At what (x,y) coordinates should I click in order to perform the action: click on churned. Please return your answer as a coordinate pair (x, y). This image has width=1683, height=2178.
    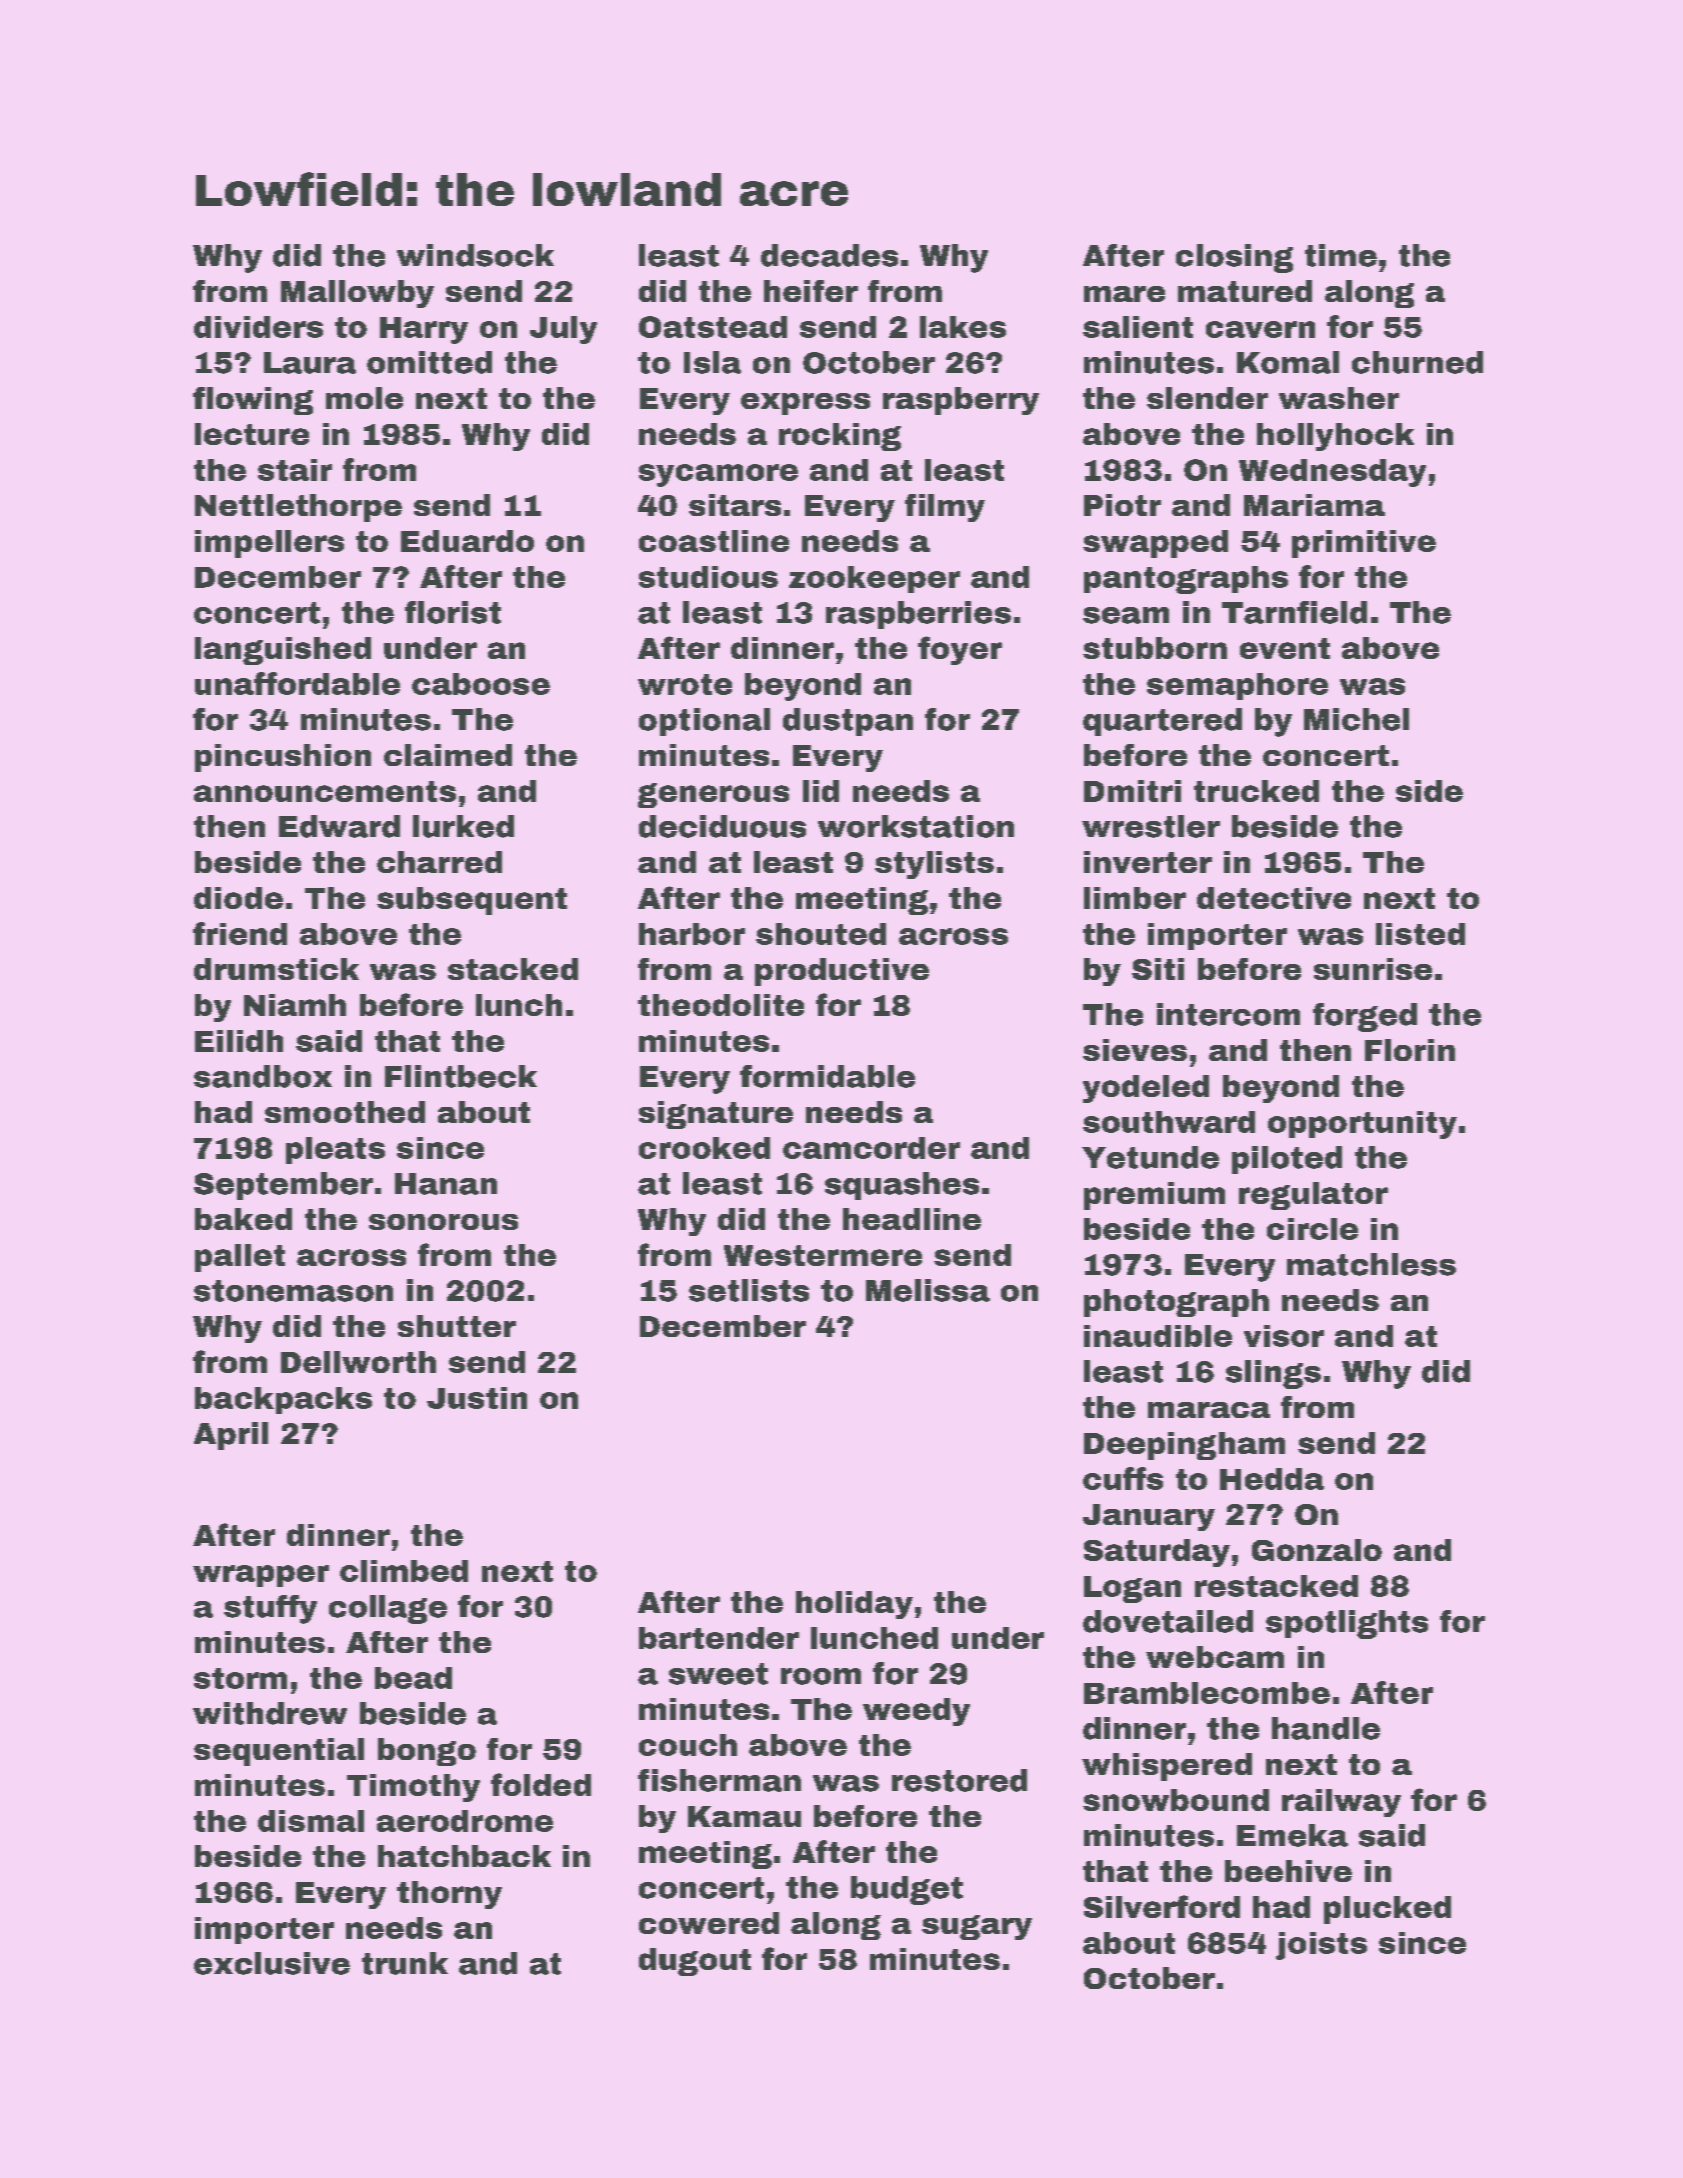
    Looking at the image, I should click on (1417, 362).
